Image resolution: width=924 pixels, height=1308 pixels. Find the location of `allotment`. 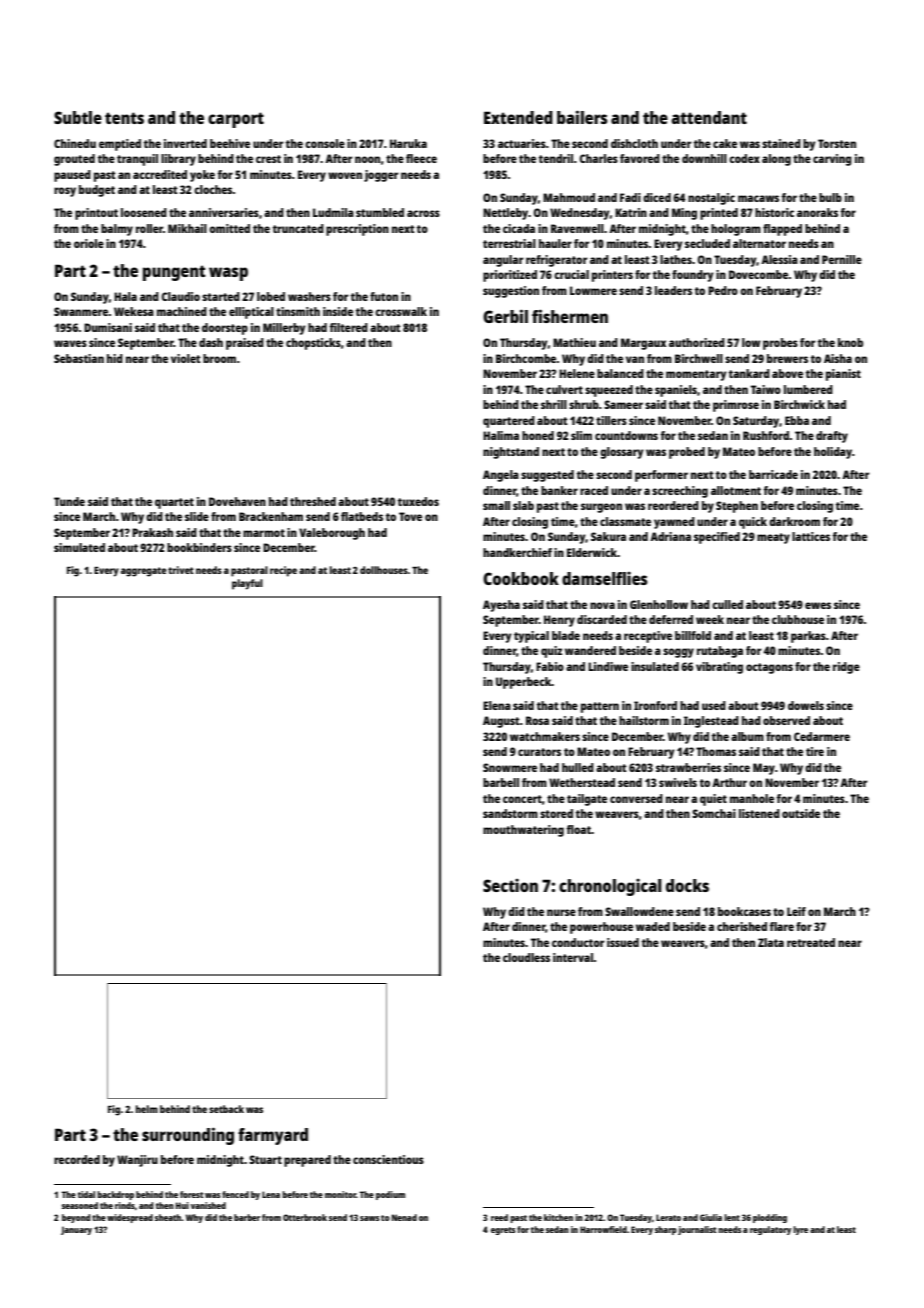

allotment is located at coordinates (736, 490).
